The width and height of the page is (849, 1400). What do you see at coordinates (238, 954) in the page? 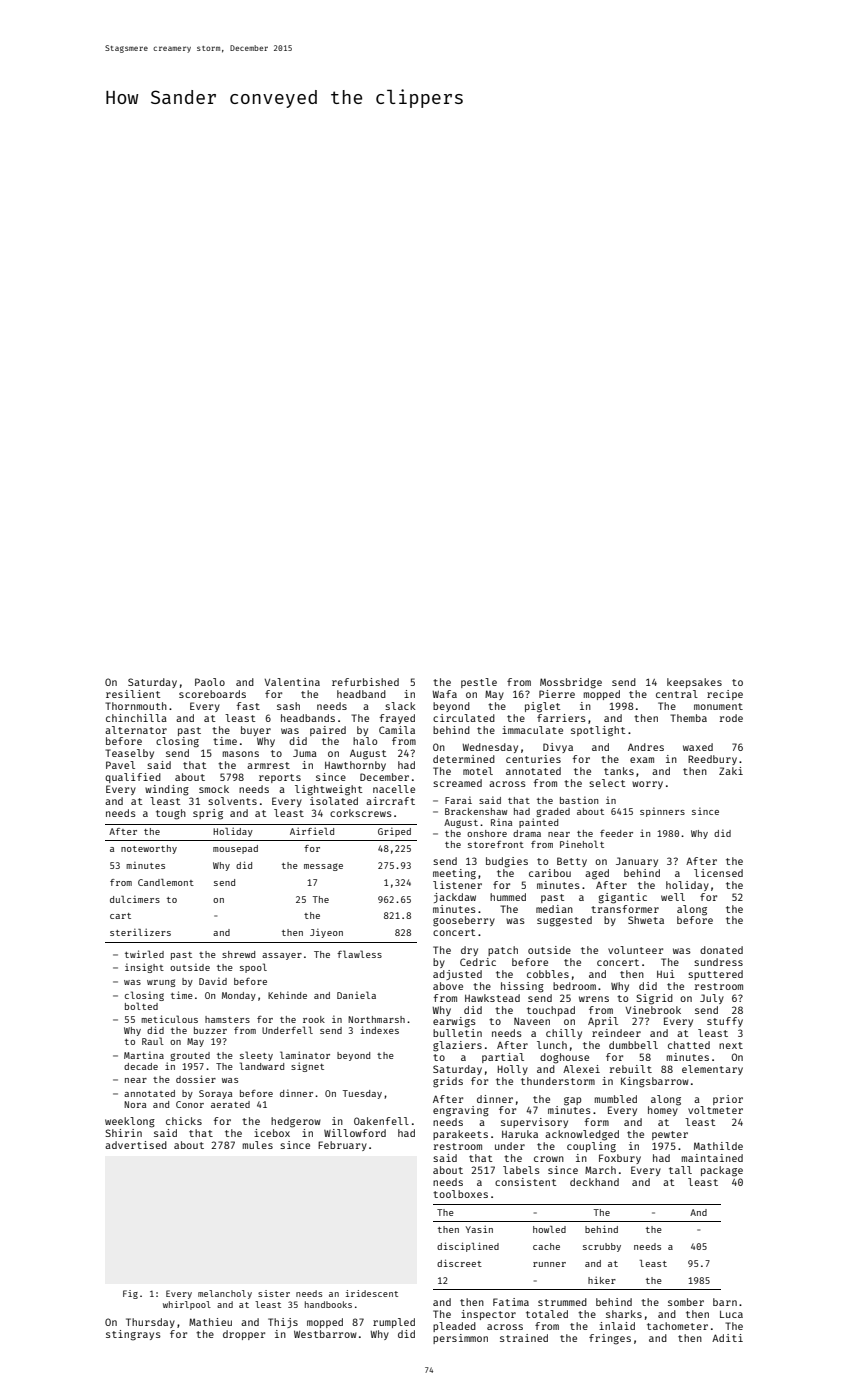
I see `shrewd` at bounding box center [238, 954].
